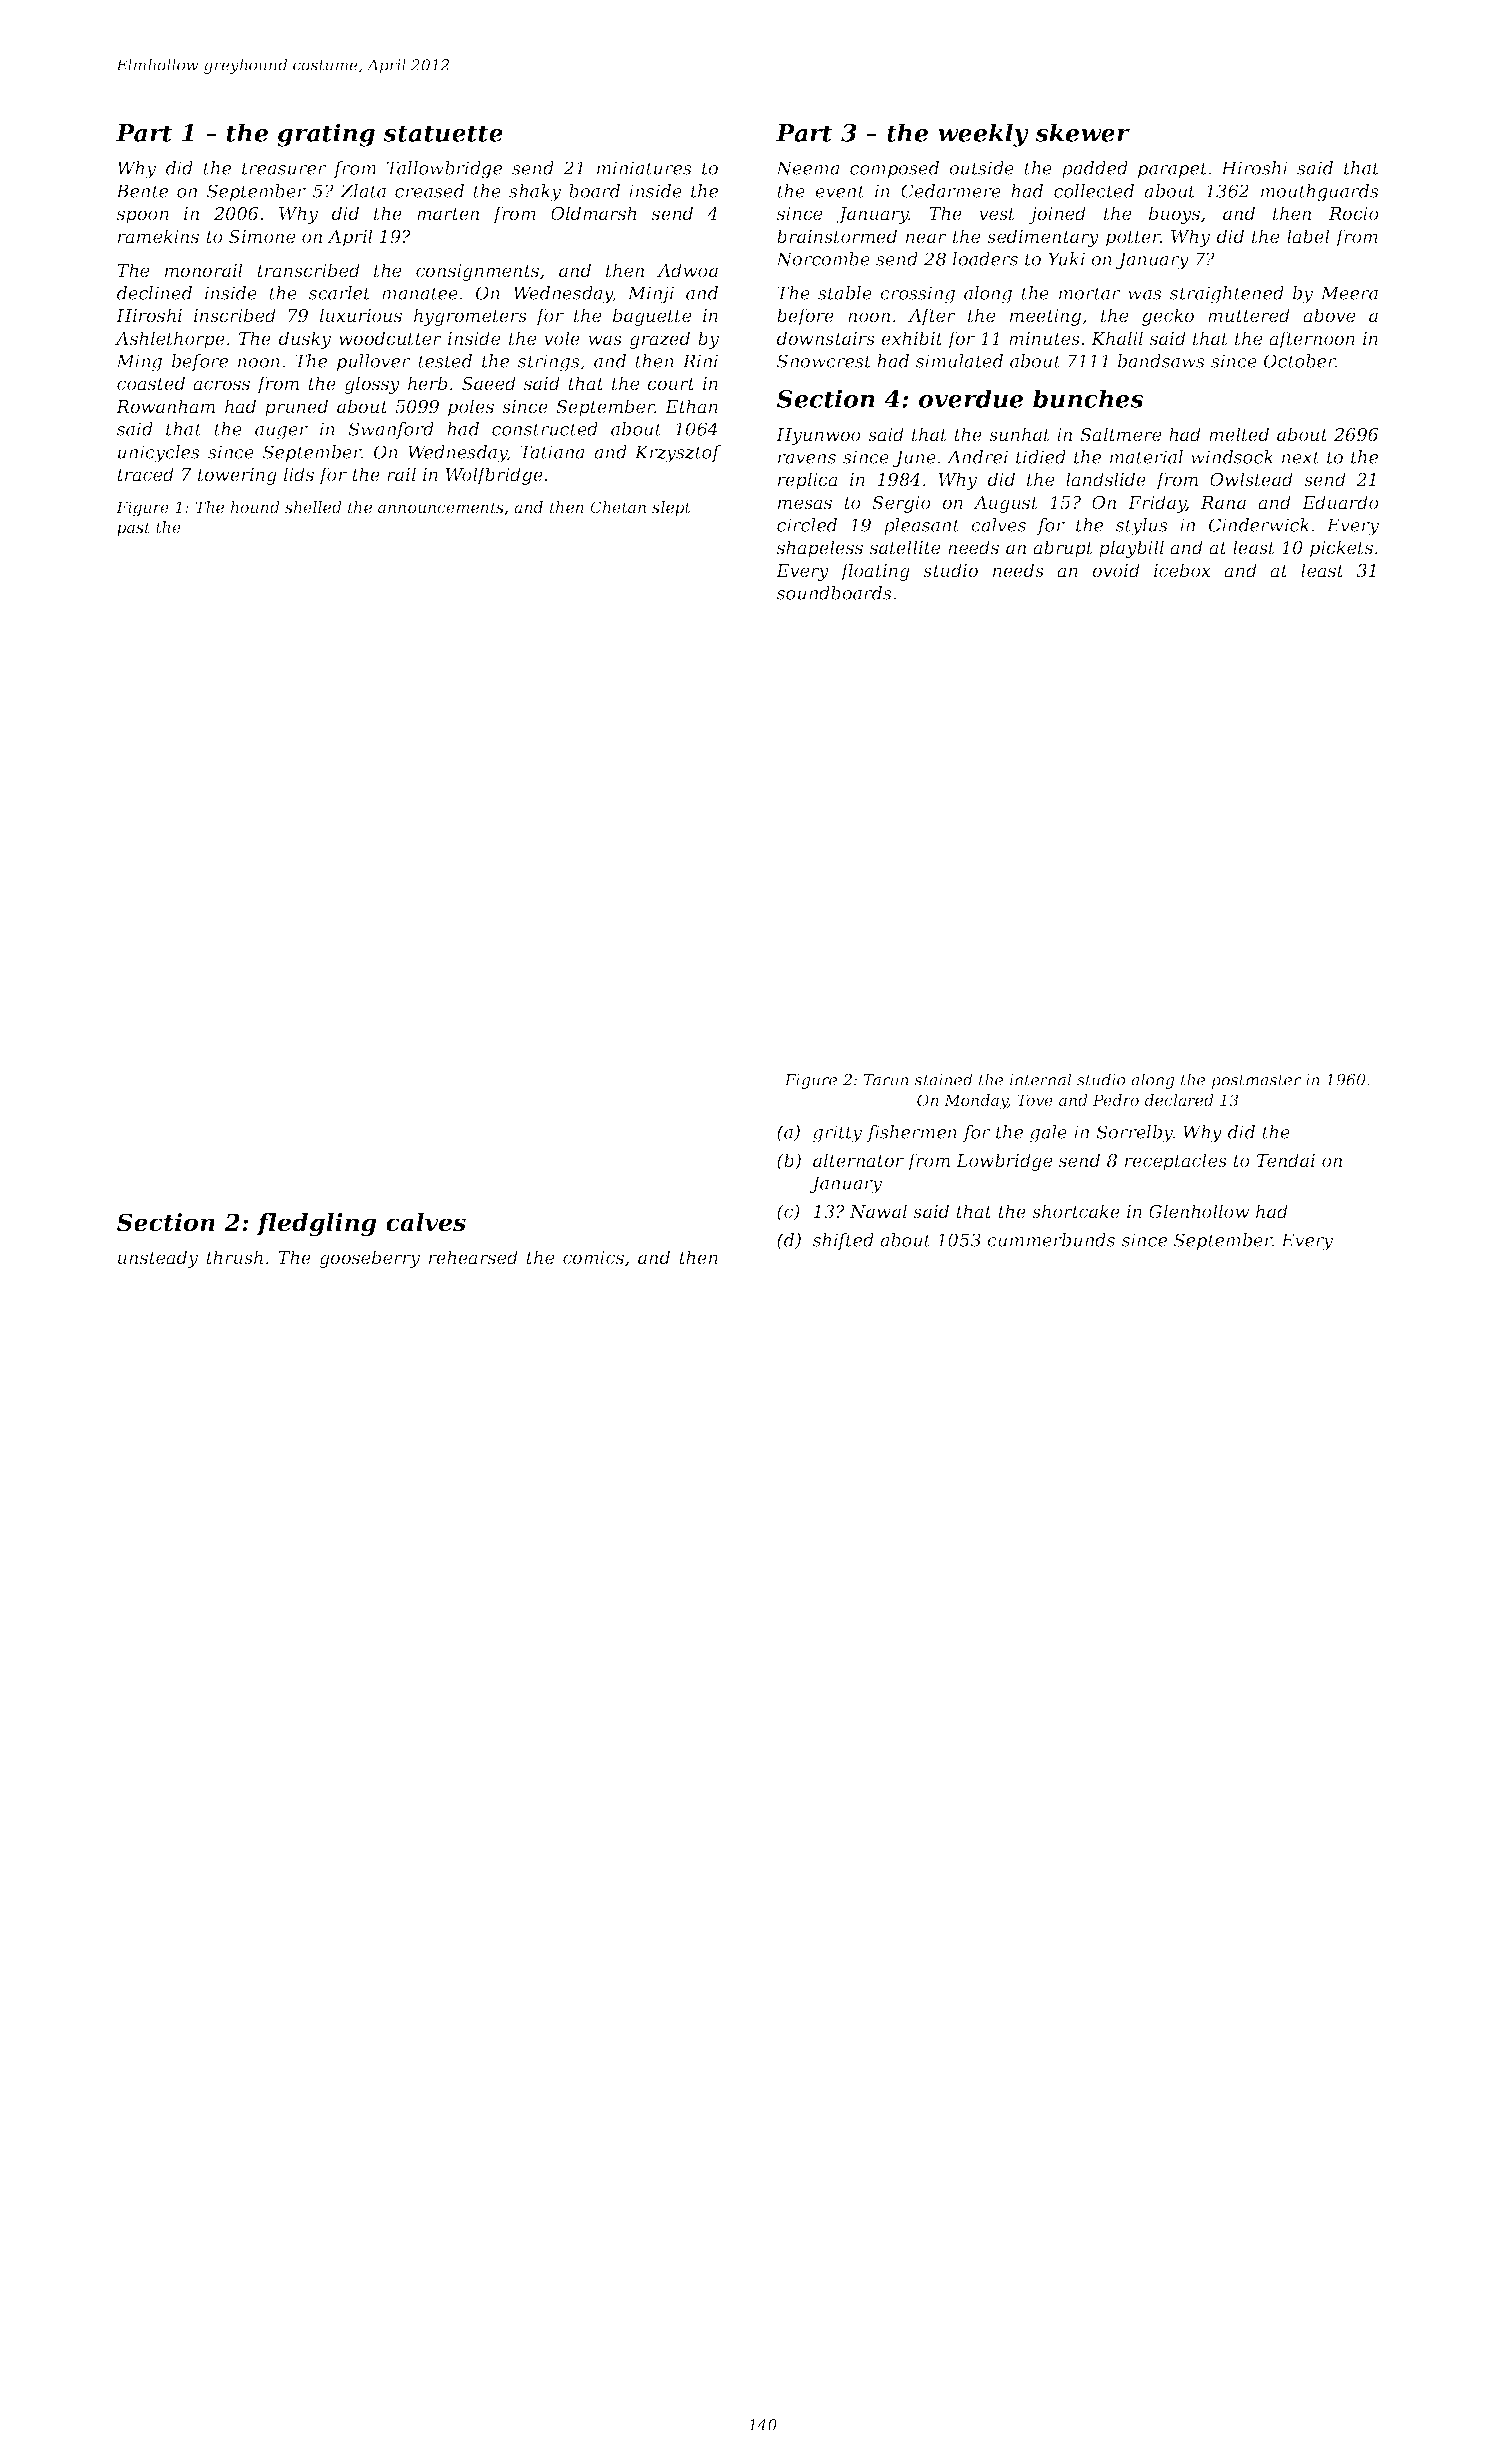 The width and height of the page is (1496, 2464). Describe the element at coordinates (316, 1225) in the page. I see `fledgling` at that location.
